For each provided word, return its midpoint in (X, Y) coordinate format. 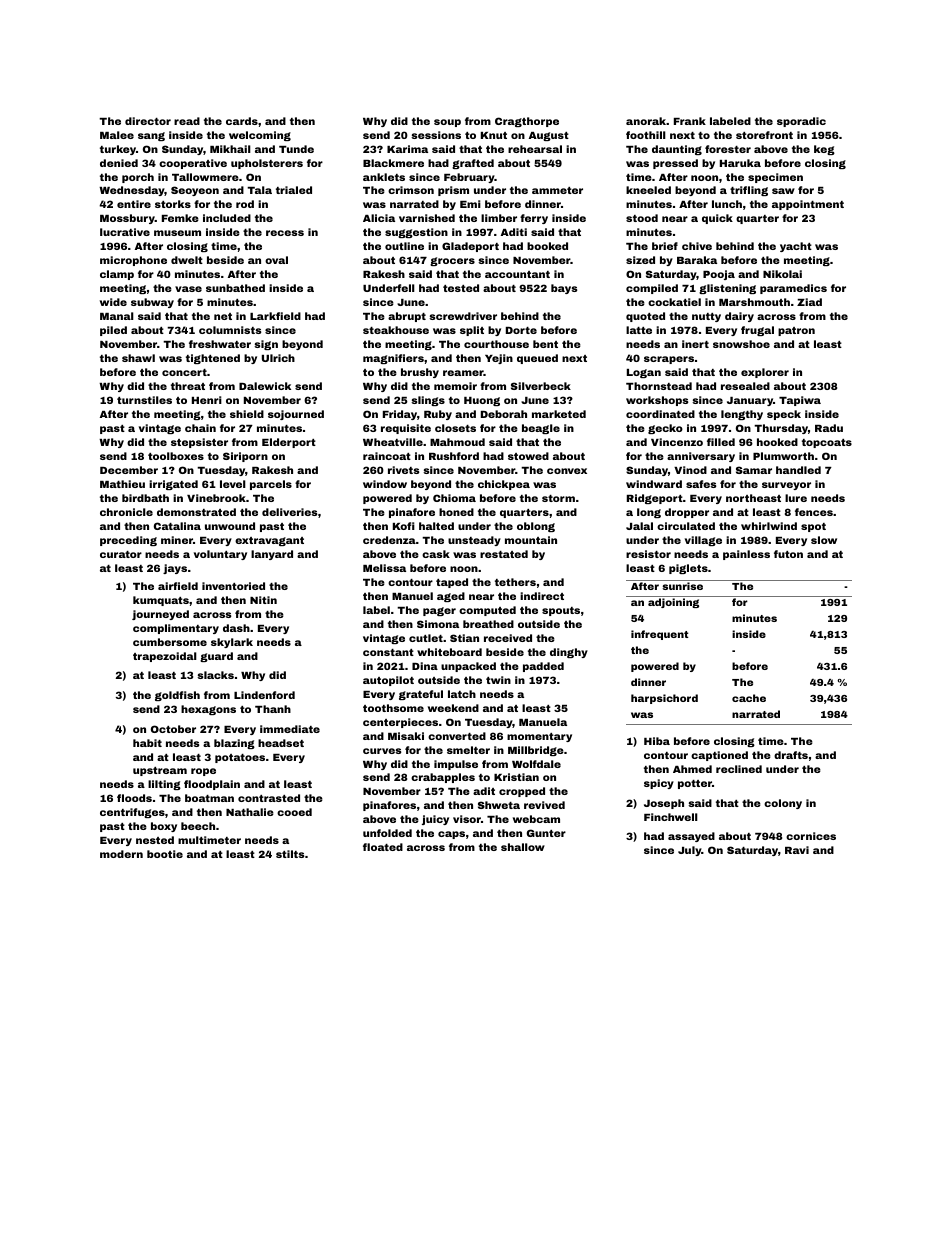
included (227, 218)
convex (567, 471)
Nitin (263, 600)
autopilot (388, 681)
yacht (796, 247)
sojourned (296, 415)
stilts (290, 854)
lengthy (742, 415)
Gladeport (470, 247)
